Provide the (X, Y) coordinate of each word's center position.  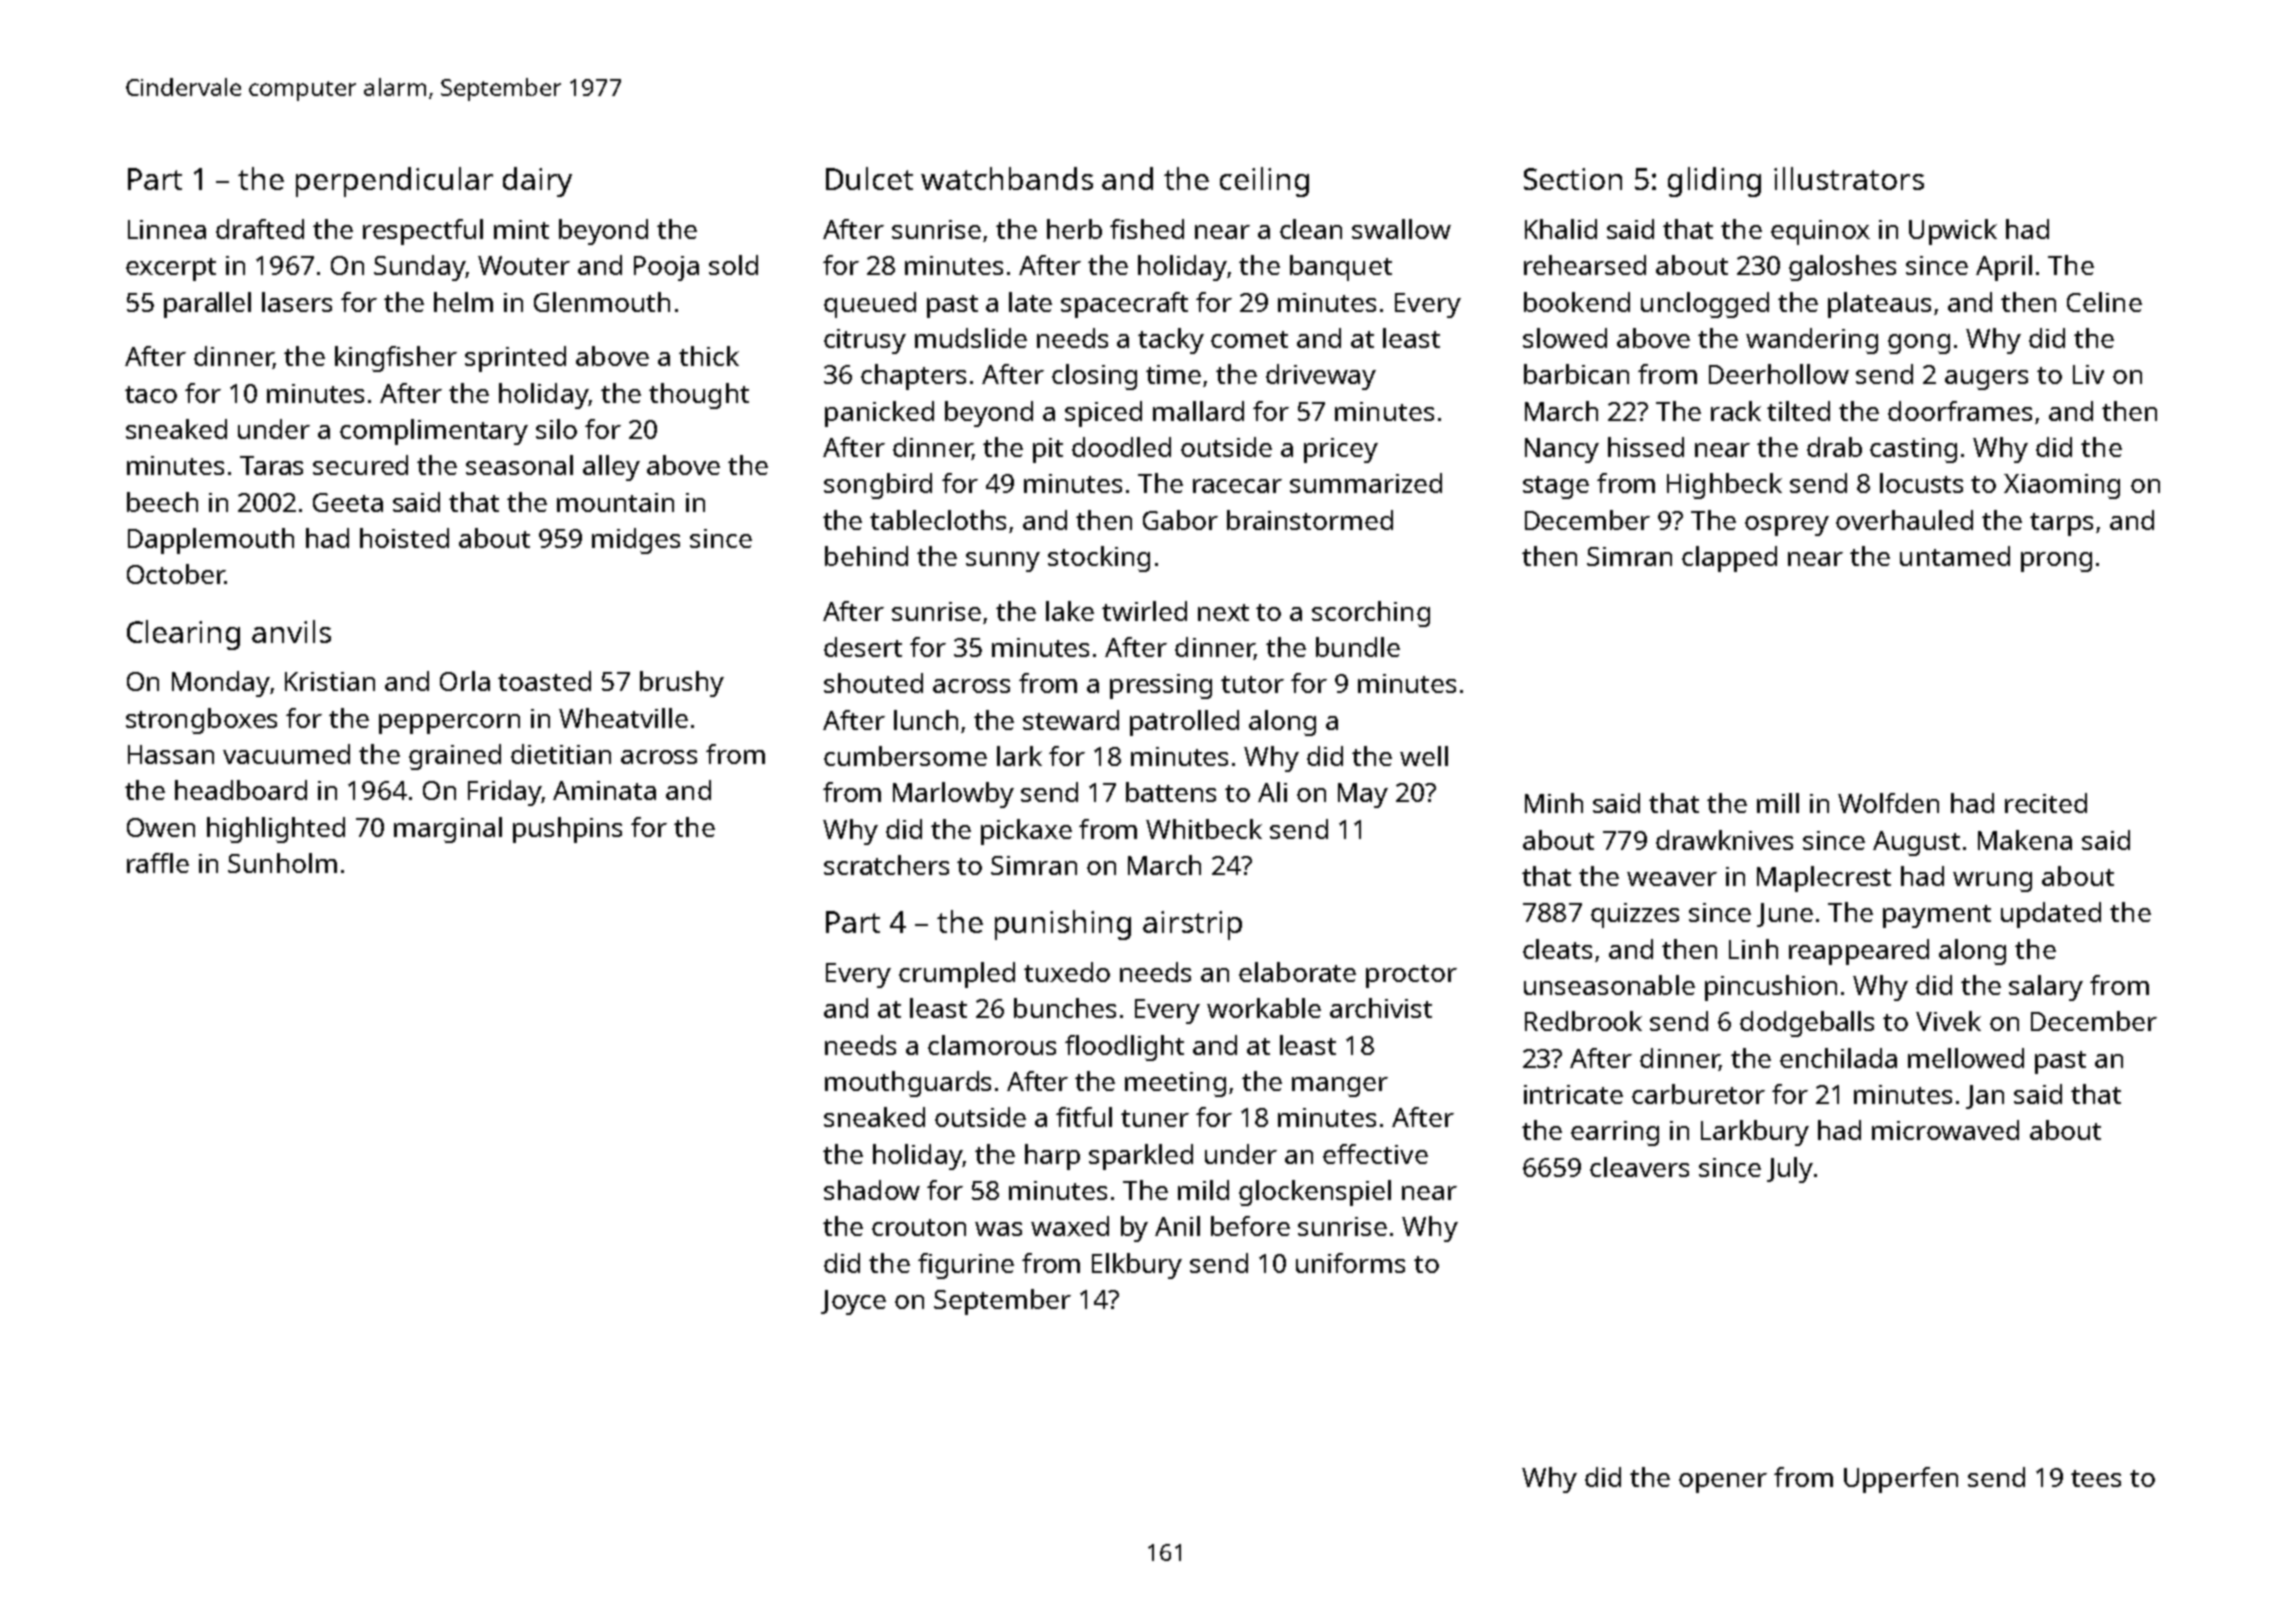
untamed (1955, 556)
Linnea (167, 229)
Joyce (853, 1302)
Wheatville (623, 718)
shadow (872, 1190)
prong (2056, 562)
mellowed (1966, 1058)
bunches (1065, 1008)
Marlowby (953, 795)
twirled (1144, 611)
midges (636, 541)
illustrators (1849, 178)
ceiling (1264, 182)
